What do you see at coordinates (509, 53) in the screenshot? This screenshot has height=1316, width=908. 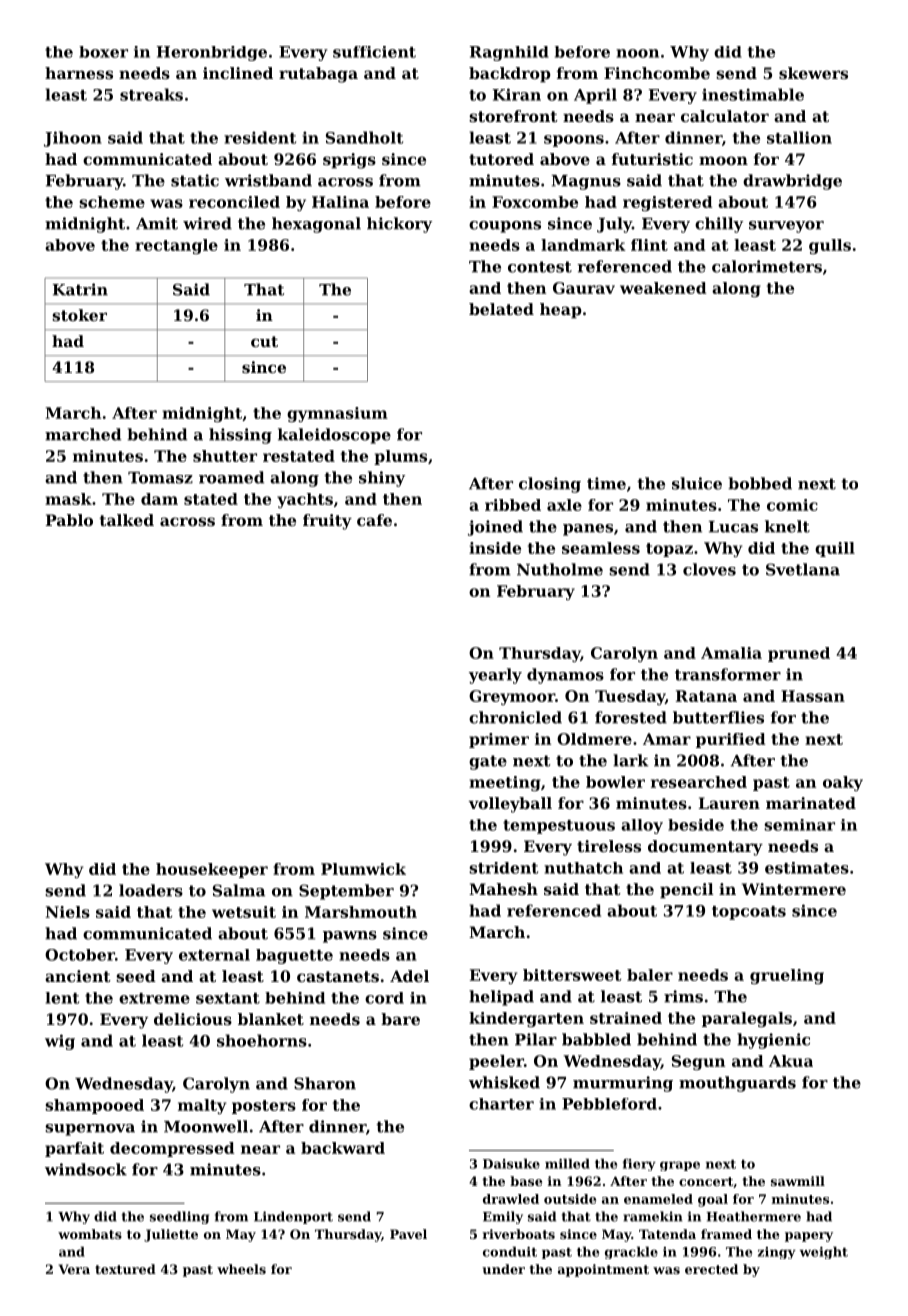 I see `Ragnhild` at bounding box center [509, 53].
